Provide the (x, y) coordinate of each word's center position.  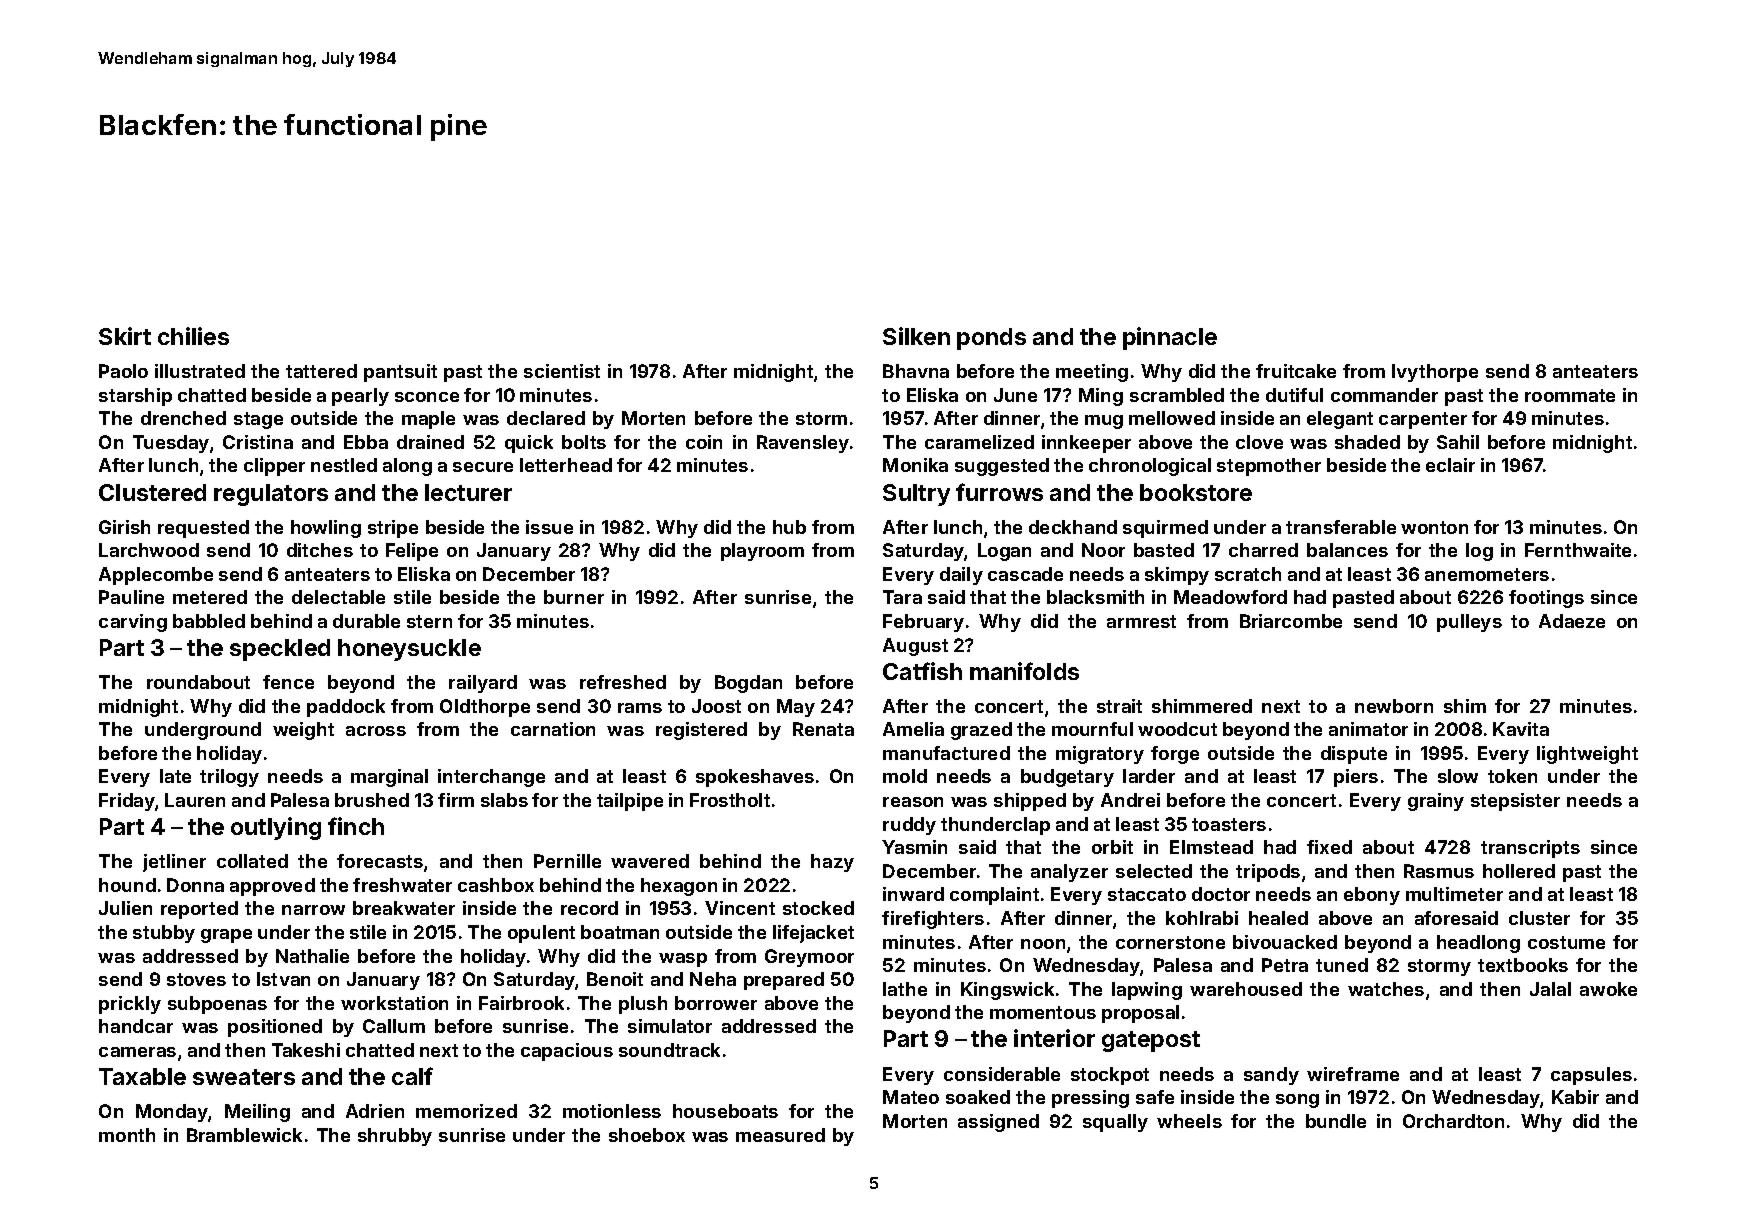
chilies (193, 336)
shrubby (395, 1137)
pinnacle (1170, 338)
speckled (280, 650)
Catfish (922, 671)
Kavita (1521, 729)
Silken (916, 336)
